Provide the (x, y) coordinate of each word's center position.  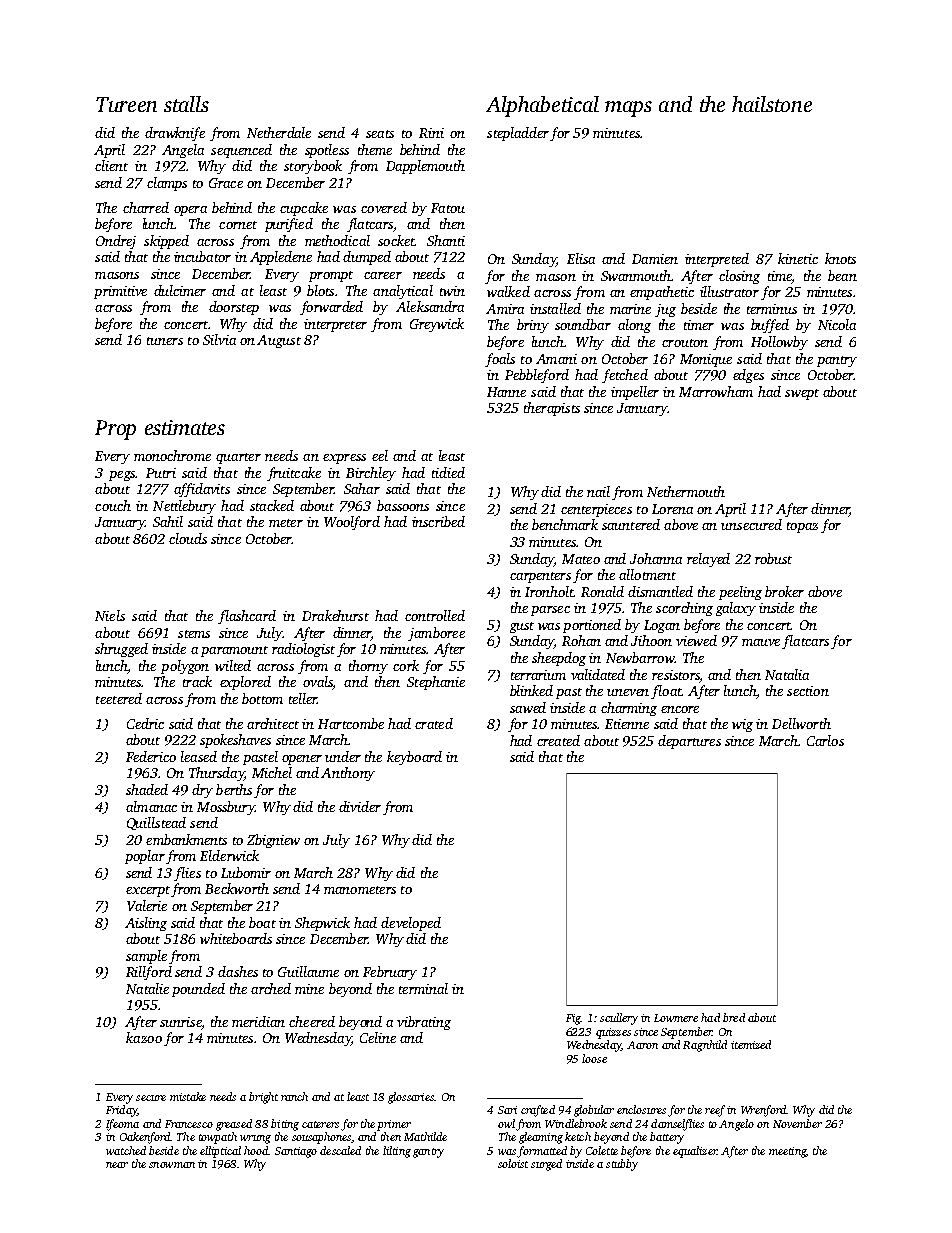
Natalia (787, 674)
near (117, 1165)
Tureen (126, 104)
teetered (119, 698)
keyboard (414, 758)
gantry (428, 1153)
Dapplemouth (425, 167)
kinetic (798, 258)
